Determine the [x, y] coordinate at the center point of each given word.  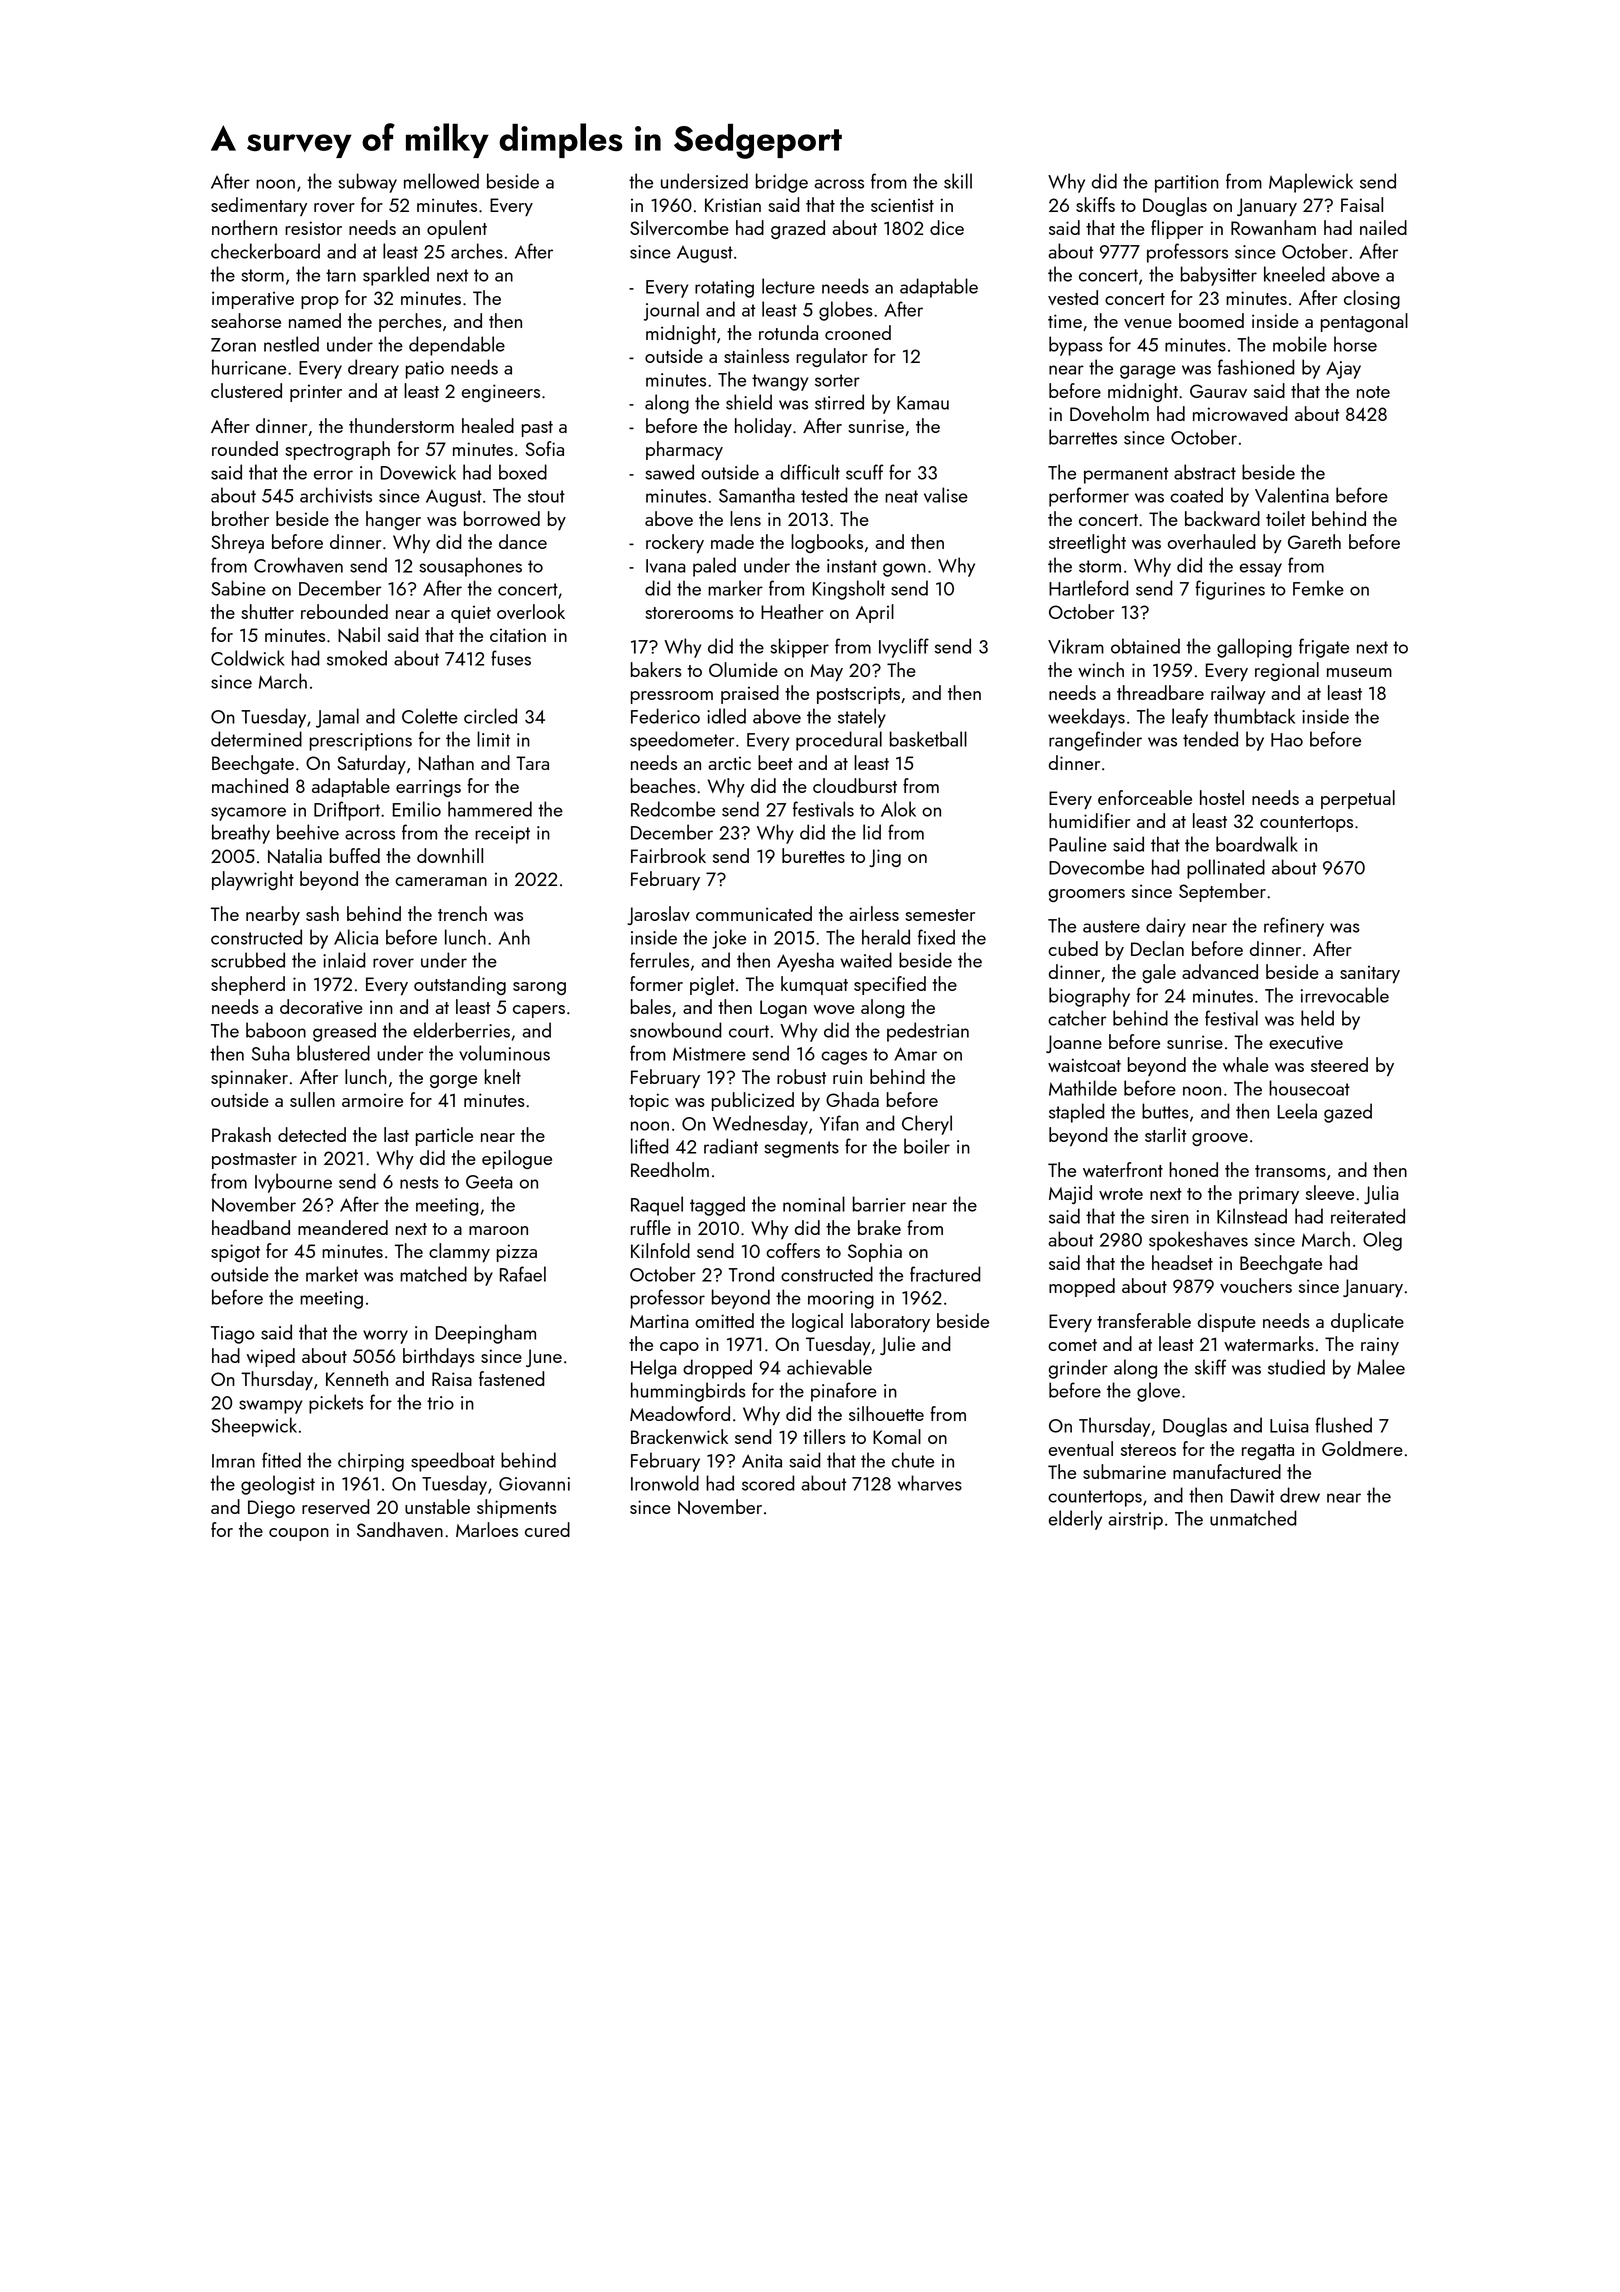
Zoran [233, 345]
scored [768, 1483]
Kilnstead [1252, 1216]
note [1373, 392]
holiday [763, 427]
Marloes [487, 1529]
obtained [1145, 646]
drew [1300, 1495]
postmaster [254, 1161]
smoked [357, 658]
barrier [879, 1204]
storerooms [689, 613]
